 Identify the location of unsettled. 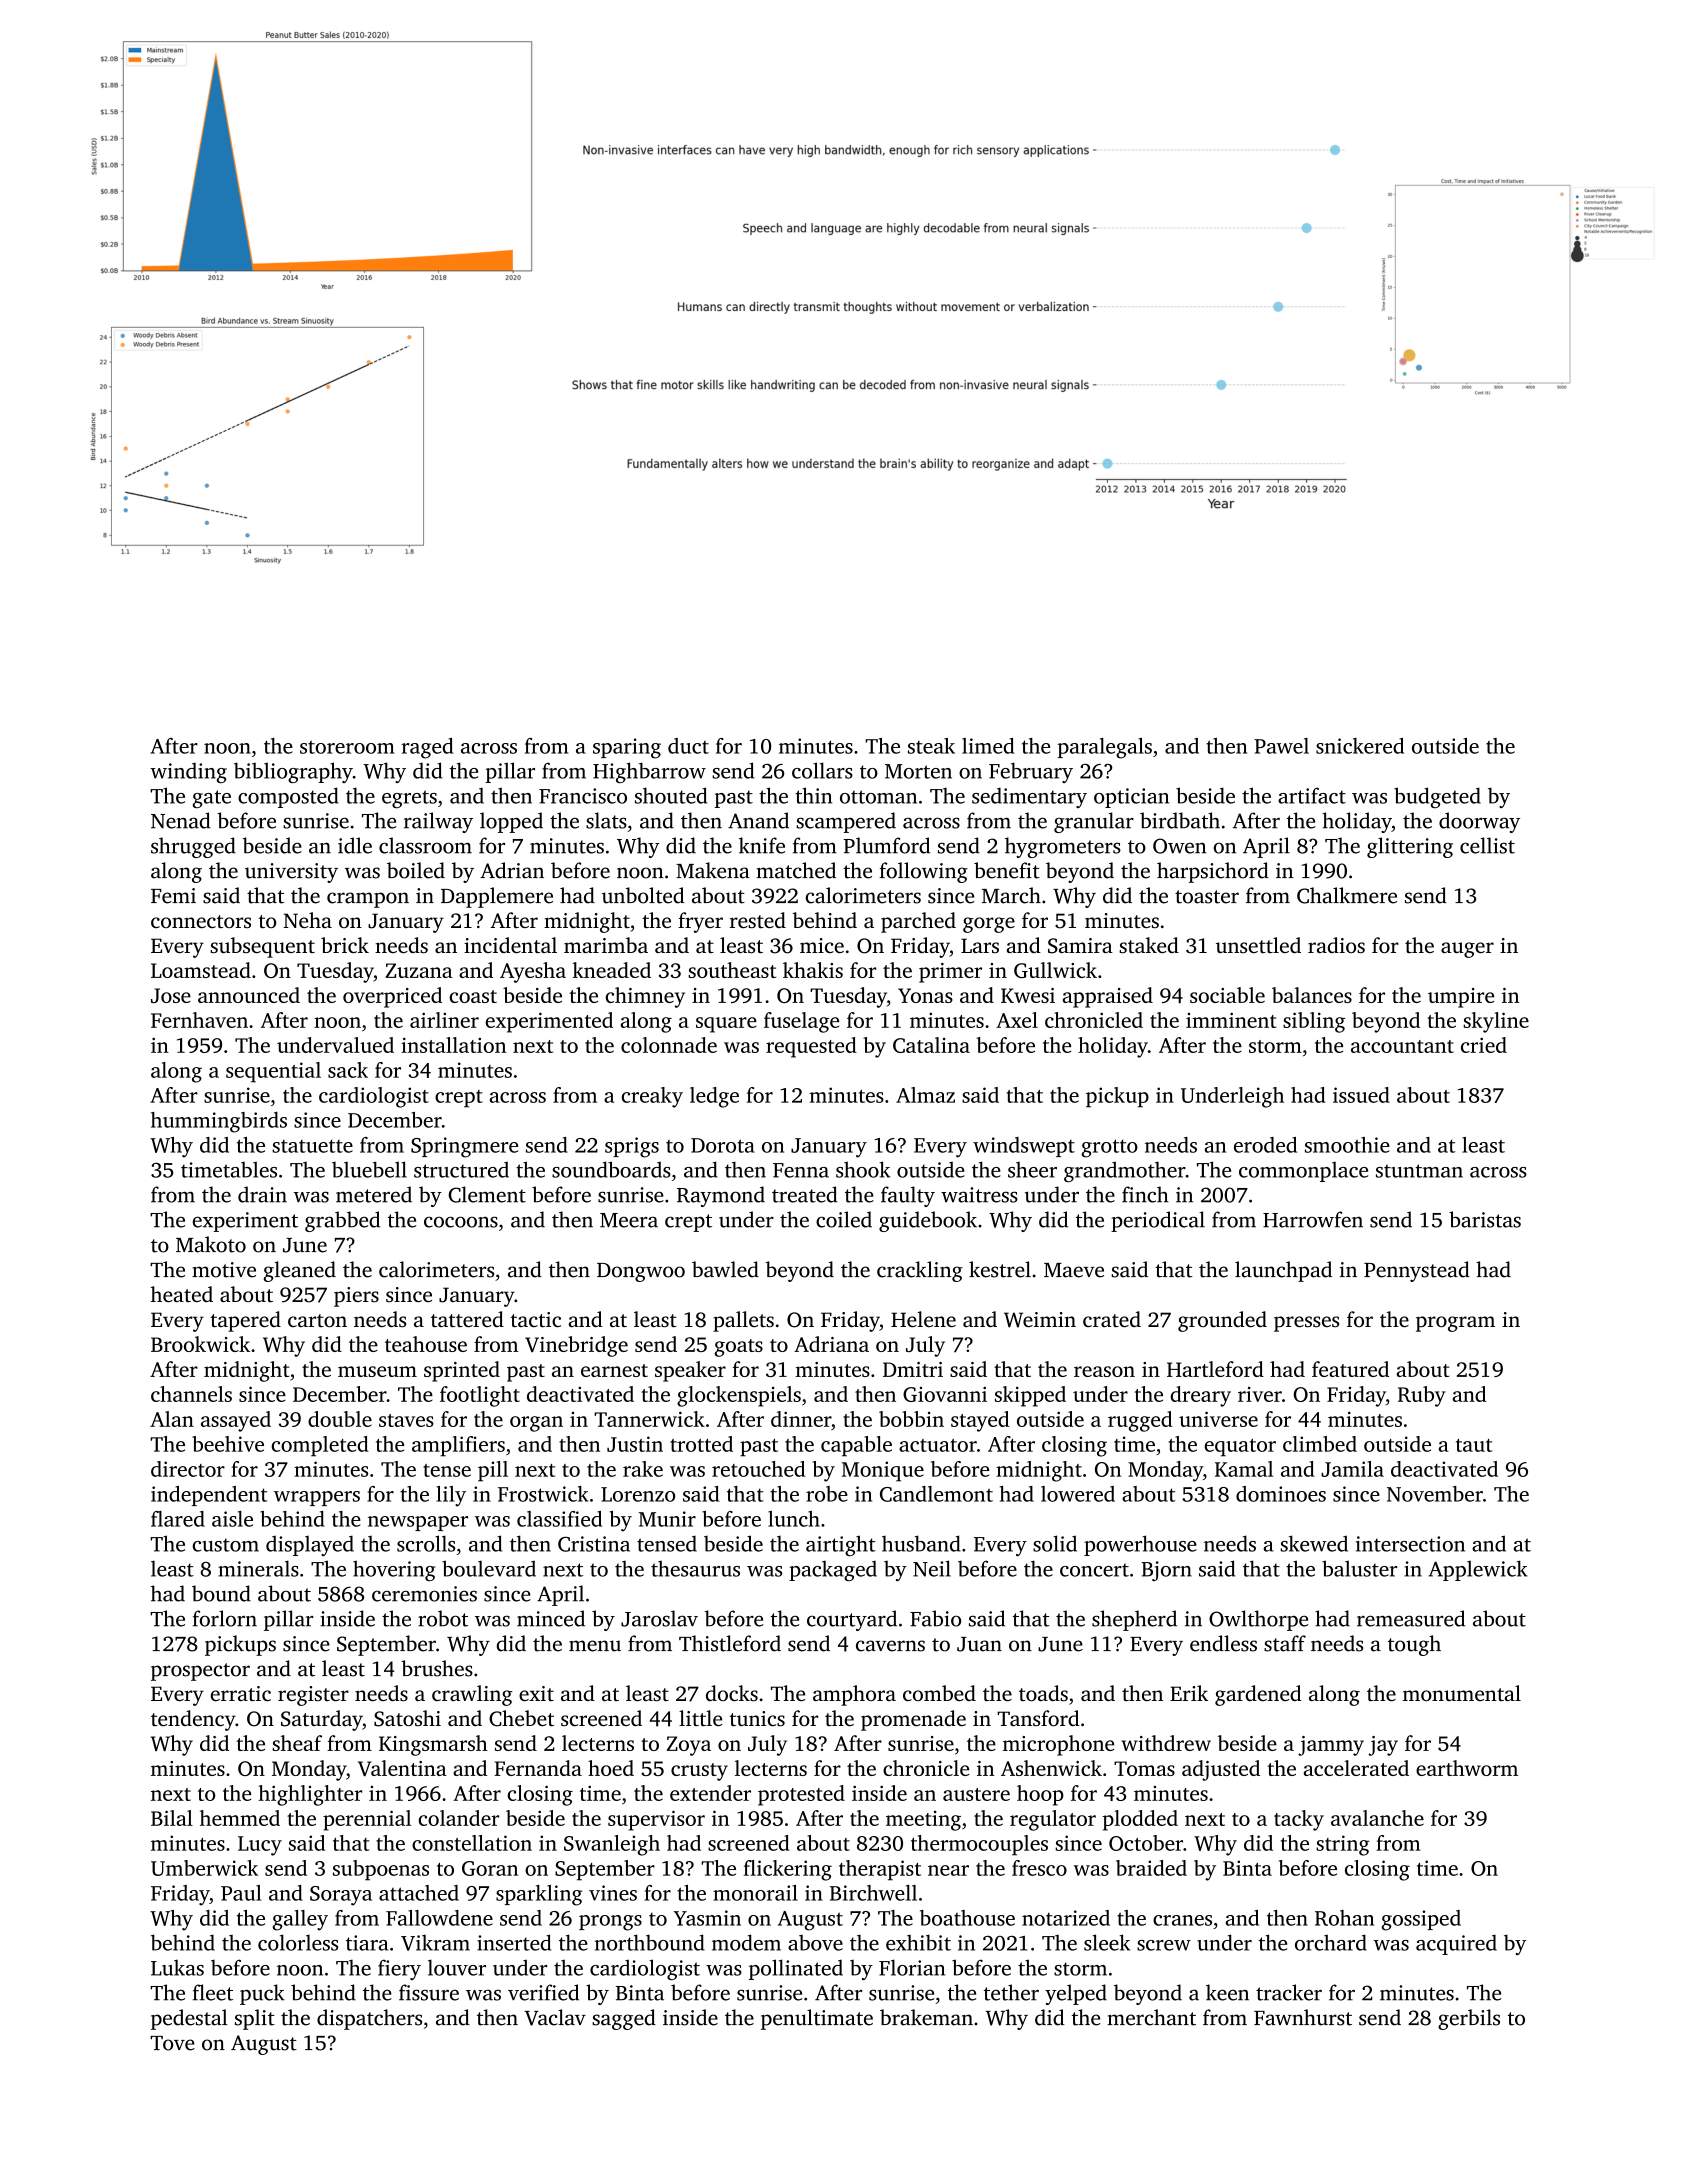
(1258, 945).
